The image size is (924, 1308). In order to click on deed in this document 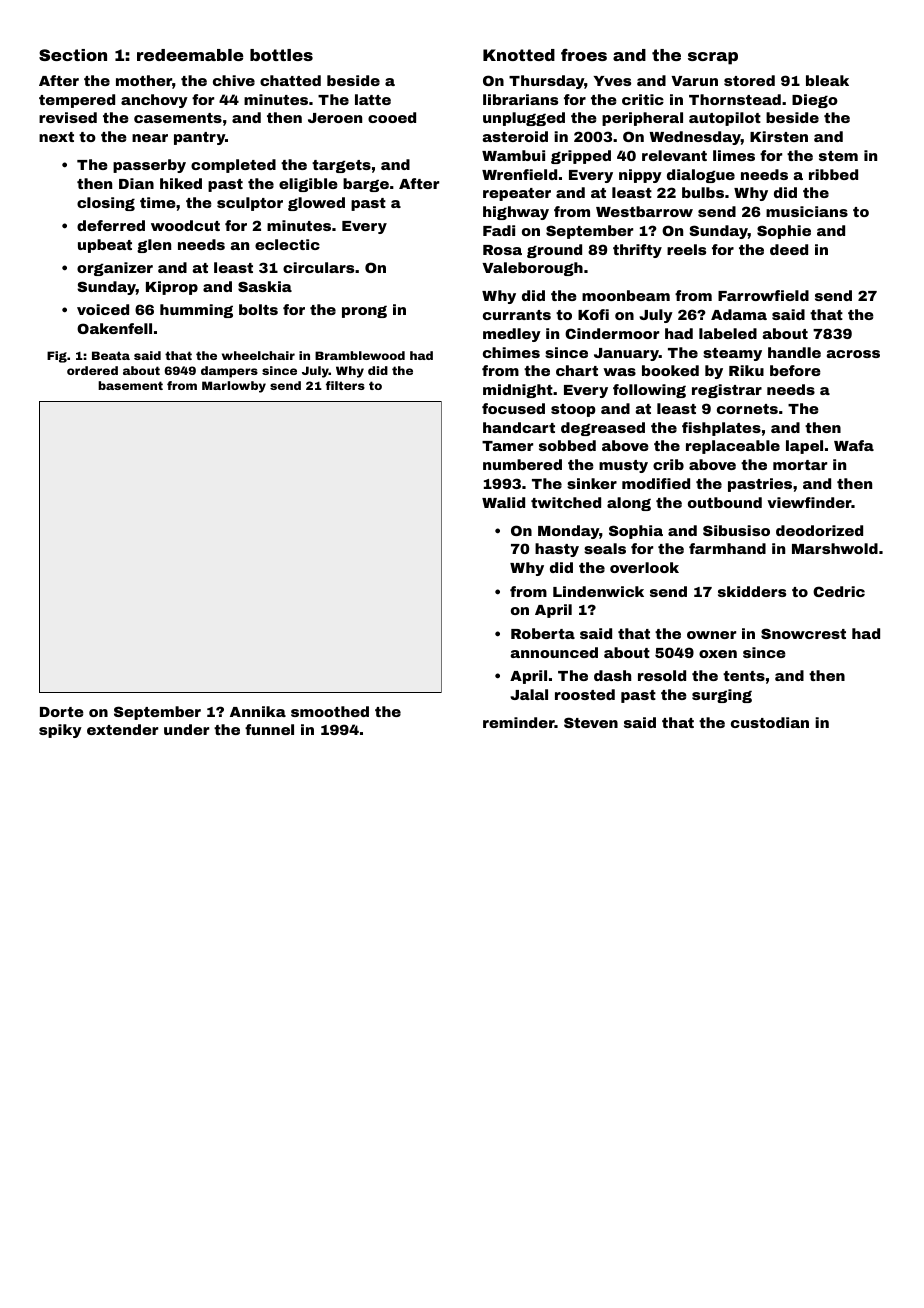, I will do `click(789, 249)`.
